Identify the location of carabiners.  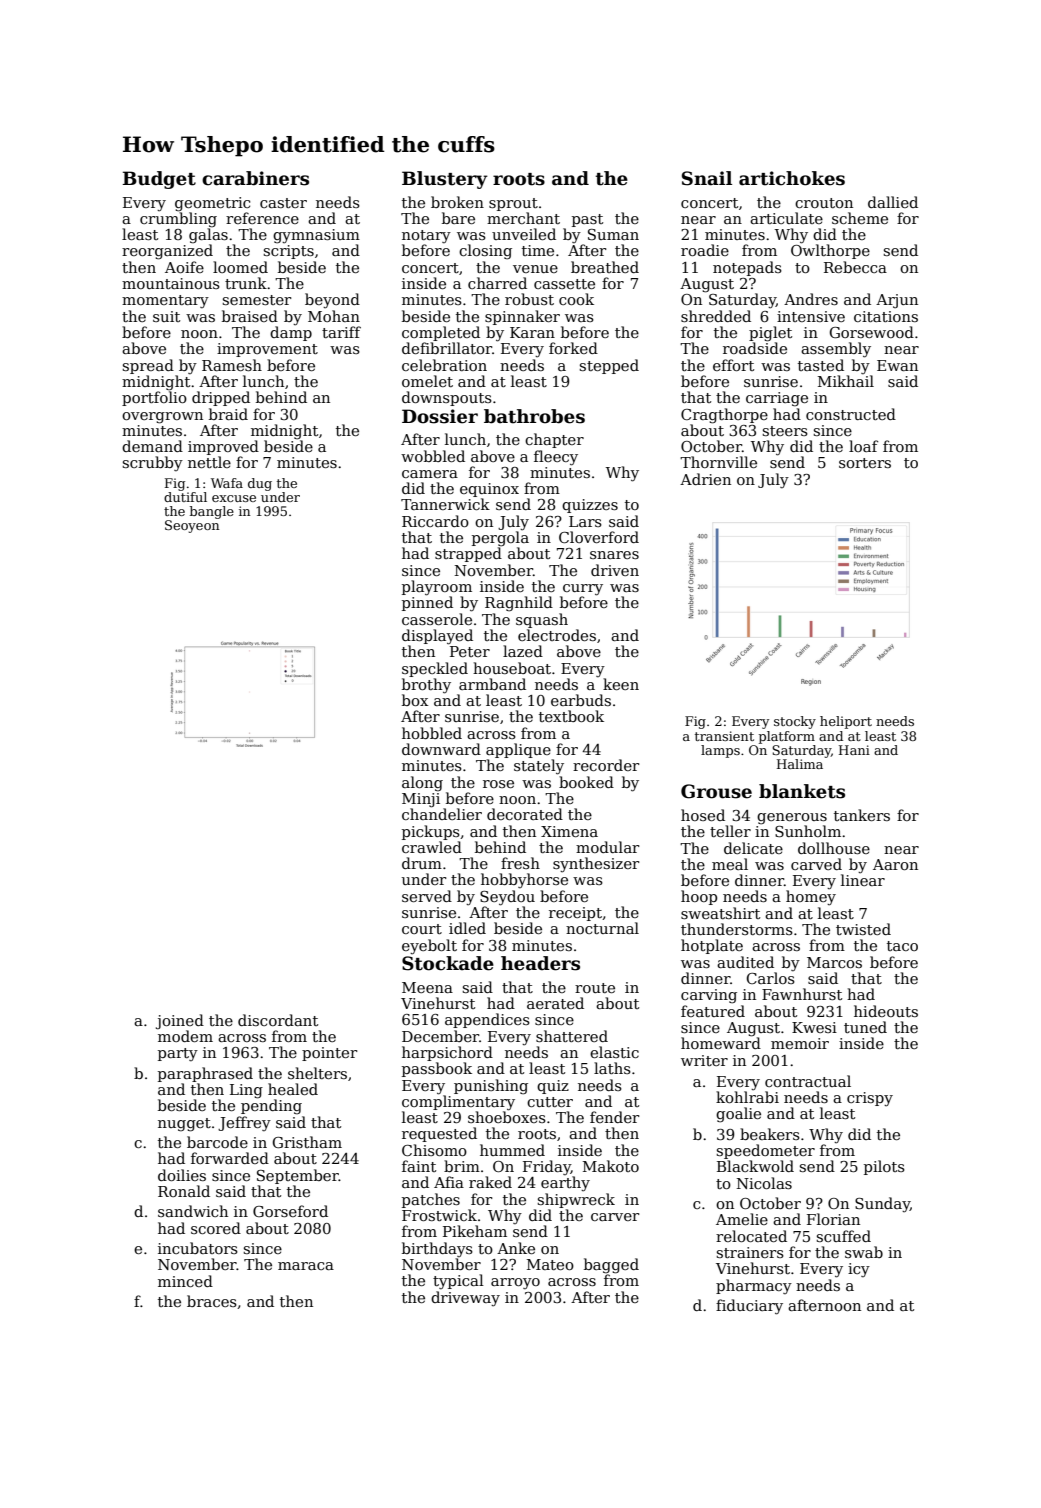
(255, 178).
